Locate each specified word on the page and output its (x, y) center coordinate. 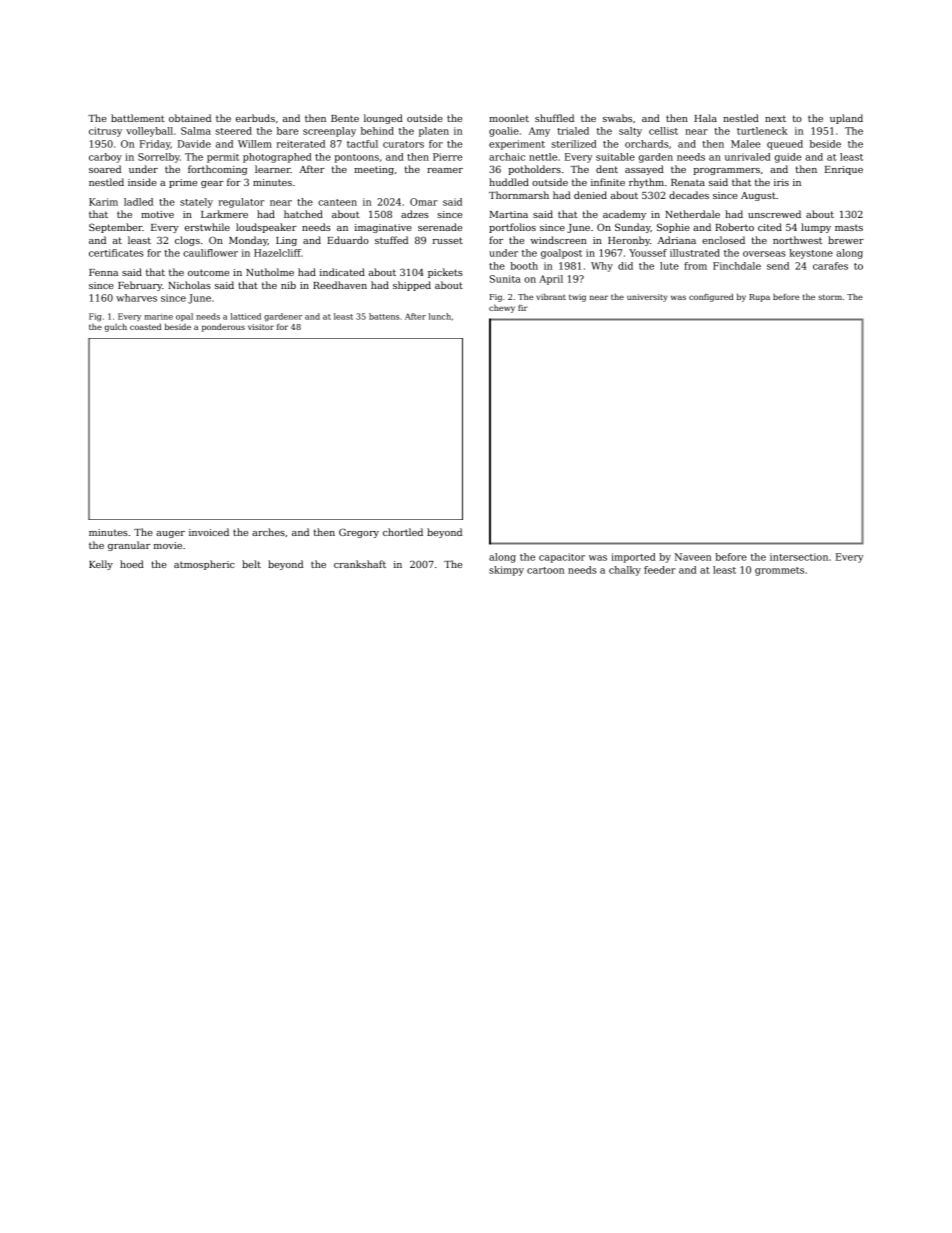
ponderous (223, 327)
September (116, 228)
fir (523, 308)
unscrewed (774, 214)
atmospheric (204, 565)
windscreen (559, 240)
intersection (799, 557)
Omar (424, 202)
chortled (403, 532)
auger (170, 534)
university (647, 298)
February (140, 286)
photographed (277, 158)
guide (788, 158)
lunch (440, 316)
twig (577, 298)
